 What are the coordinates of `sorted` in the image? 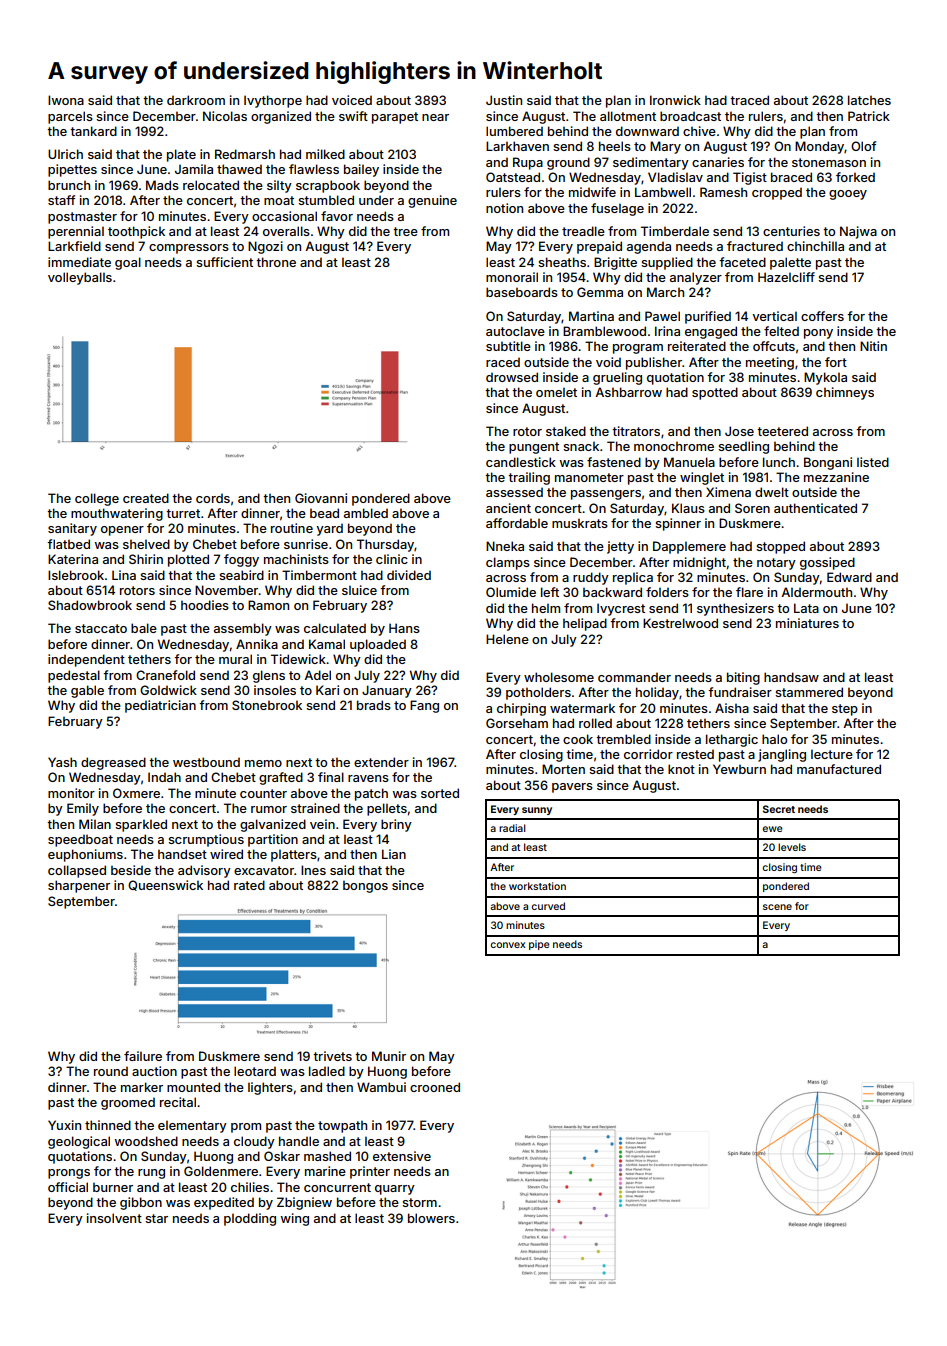 It's located at (440, 793).
